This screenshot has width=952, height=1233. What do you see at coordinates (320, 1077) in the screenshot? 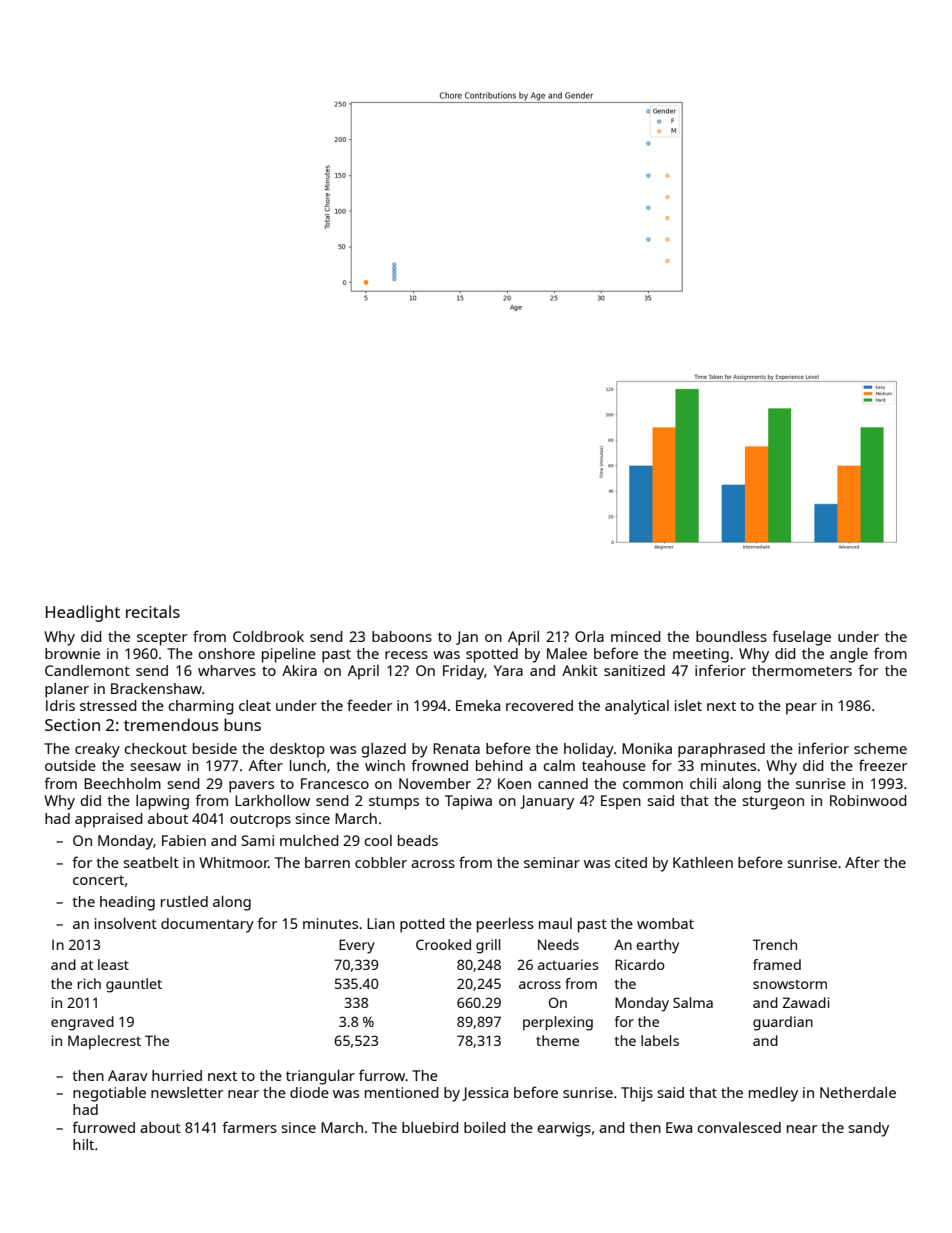
I see `triangular` at bounding box center [320, 1077].
